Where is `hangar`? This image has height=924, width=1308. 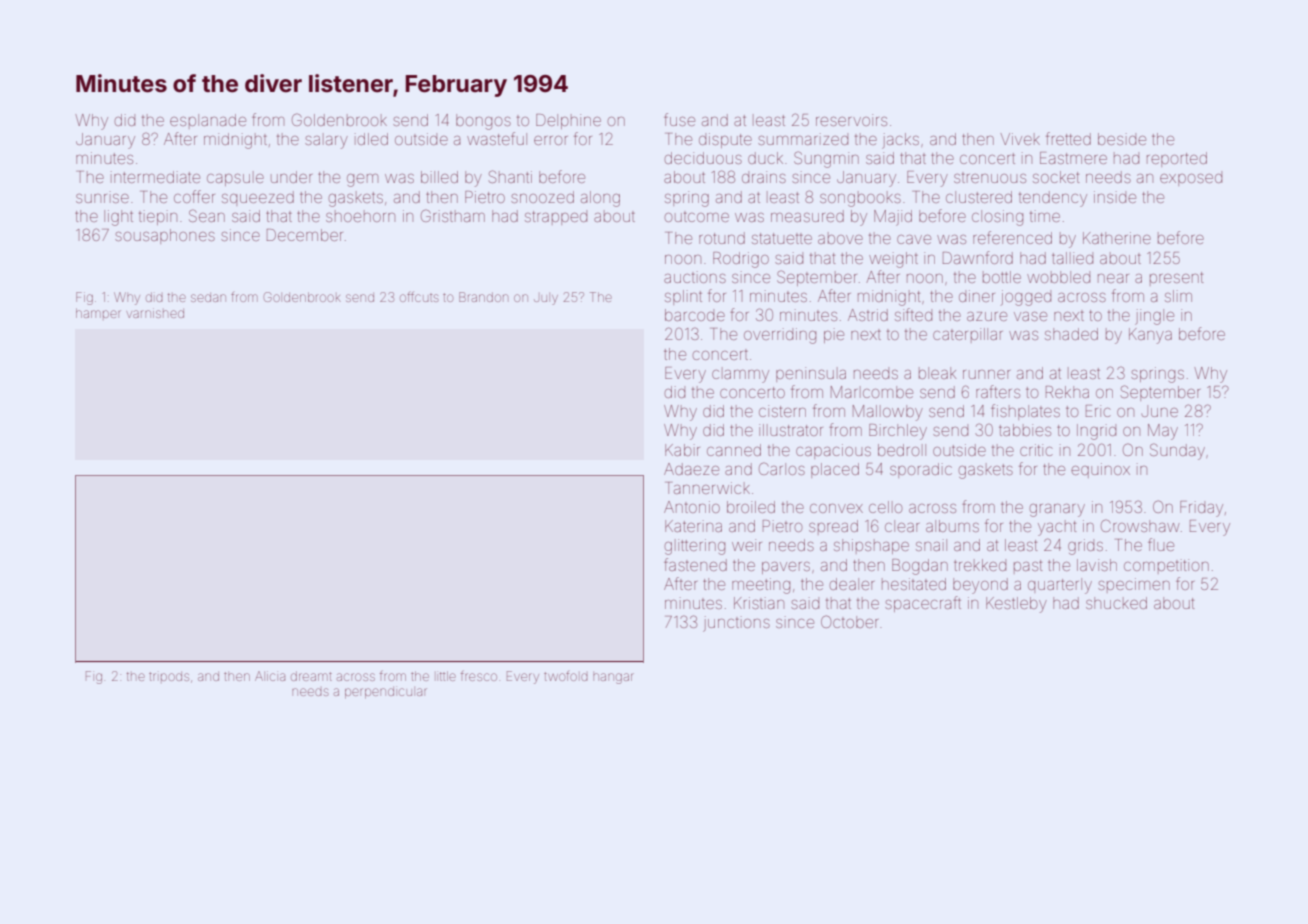 hangar is located at coordinates (613, 678).
